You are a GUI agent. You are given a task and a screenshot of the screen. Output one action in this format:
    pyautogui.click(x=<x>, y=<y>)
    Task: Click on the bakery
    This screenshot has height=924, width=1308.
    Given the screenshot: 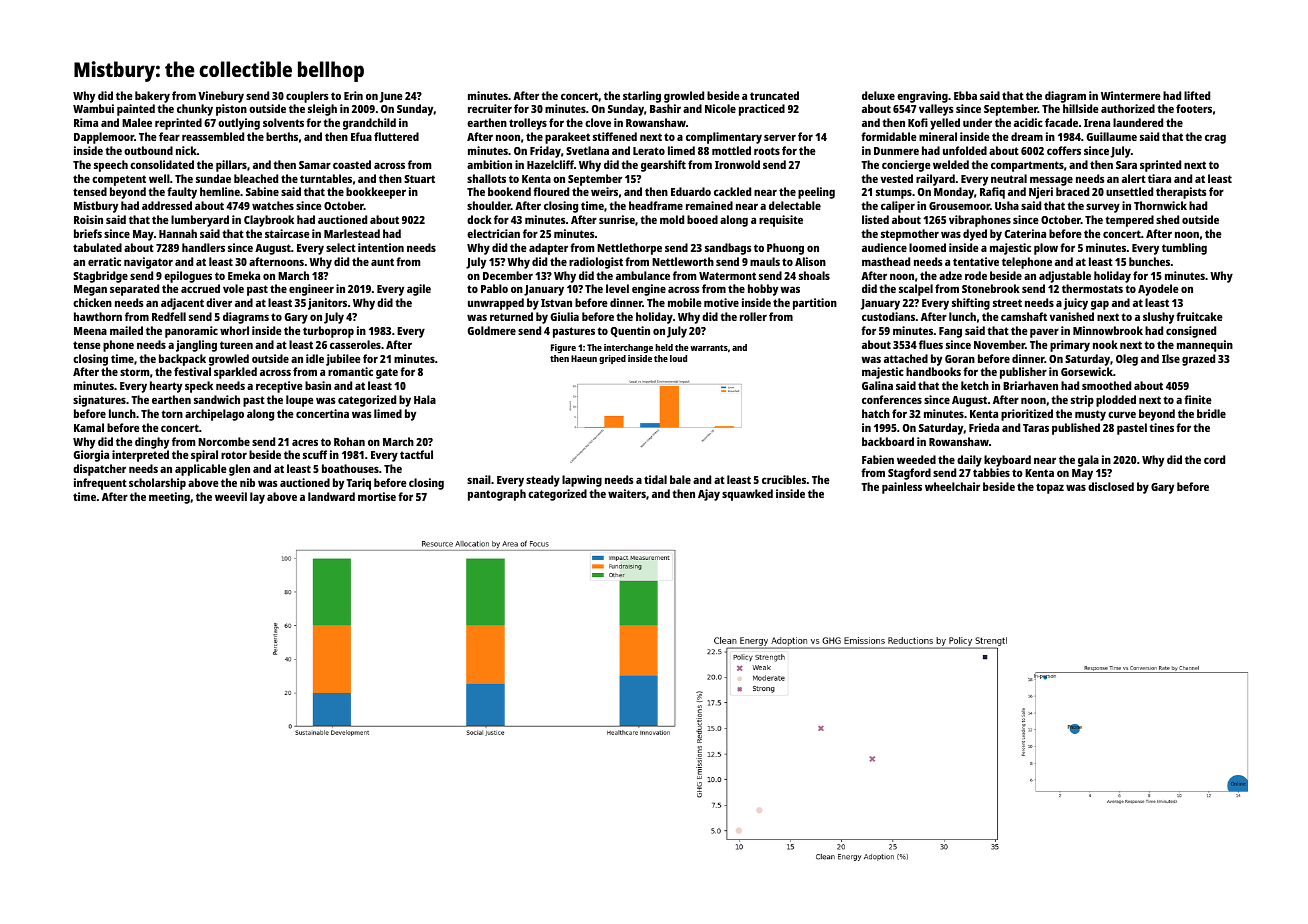 What is the action you would take?
    pyautogui.click(x=152, y=97)
